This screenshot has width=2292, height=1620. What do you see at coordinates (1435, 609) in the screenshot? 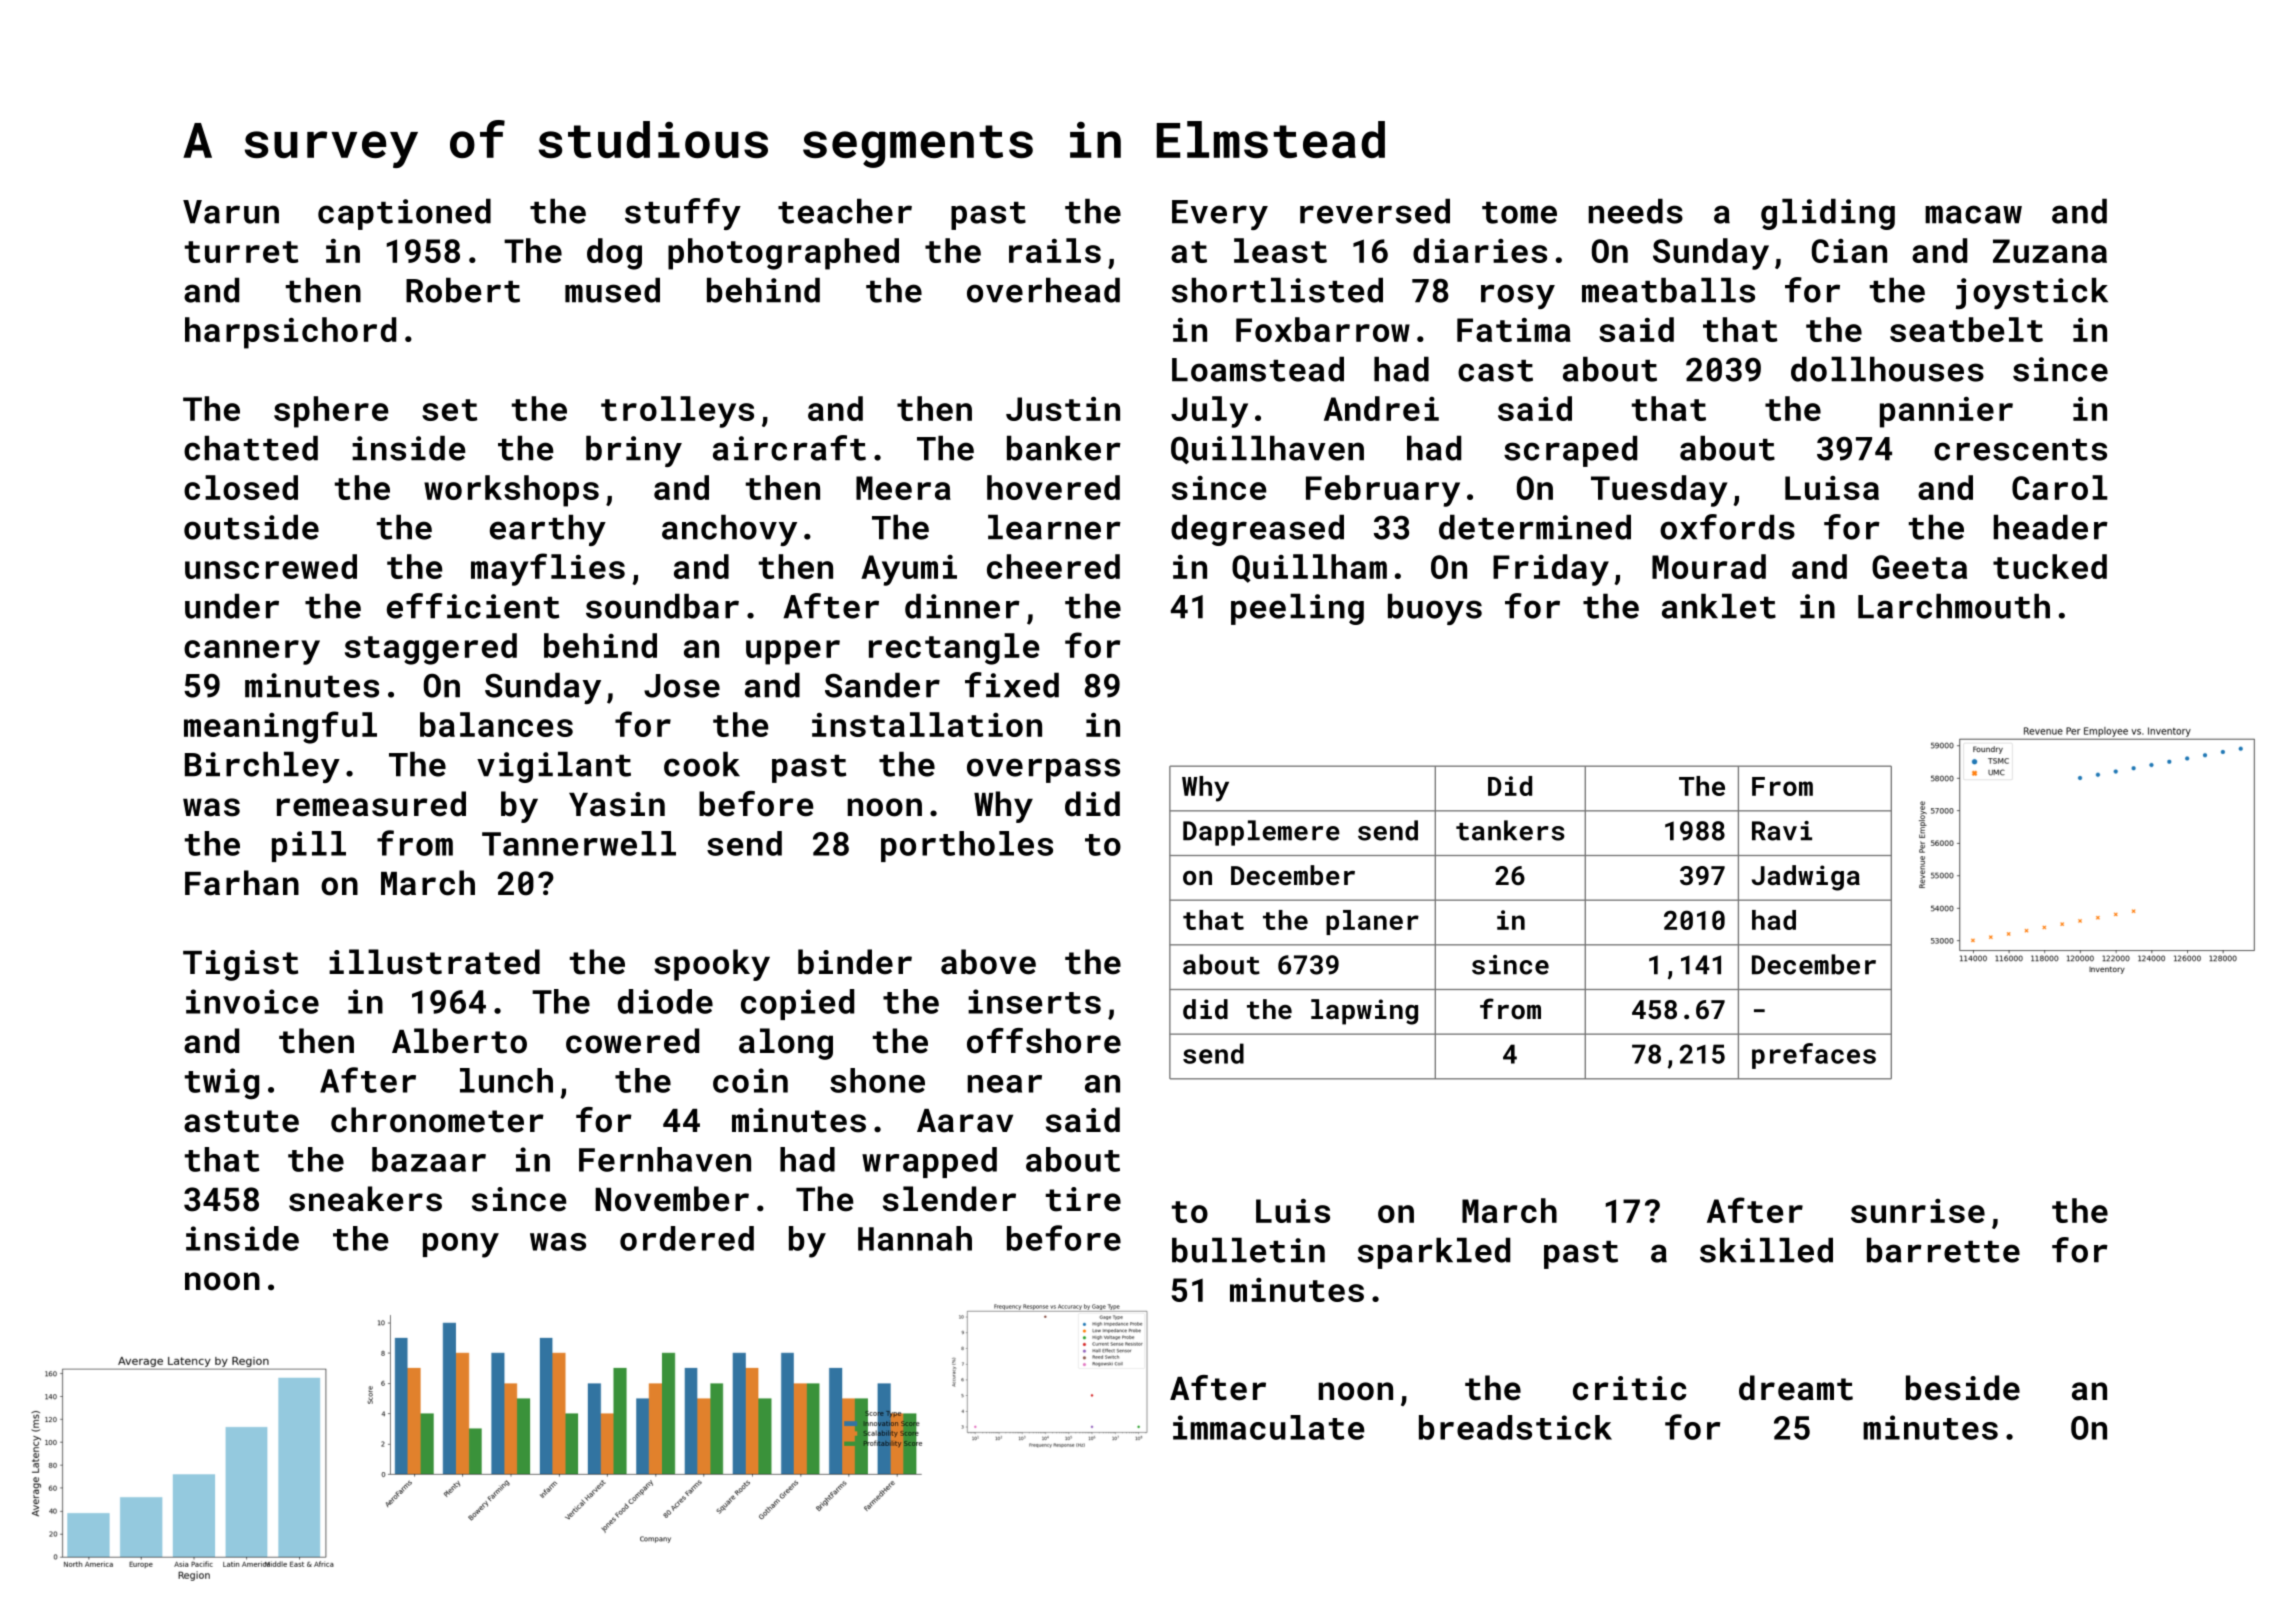
I see `buoys` at bounding box center [1435, 609].
